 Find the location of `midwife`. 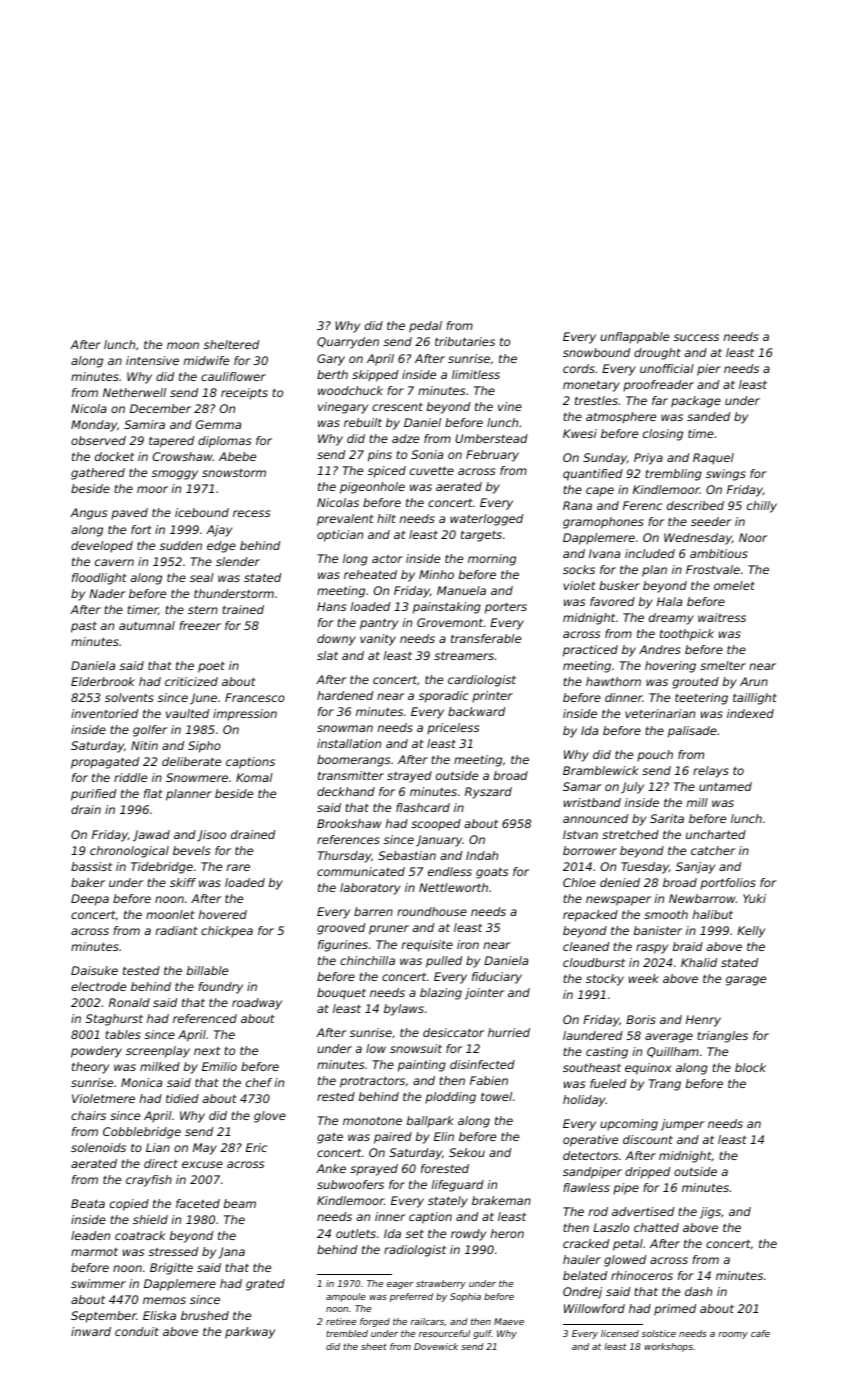

midwife is located at coordinates (206, 360).
